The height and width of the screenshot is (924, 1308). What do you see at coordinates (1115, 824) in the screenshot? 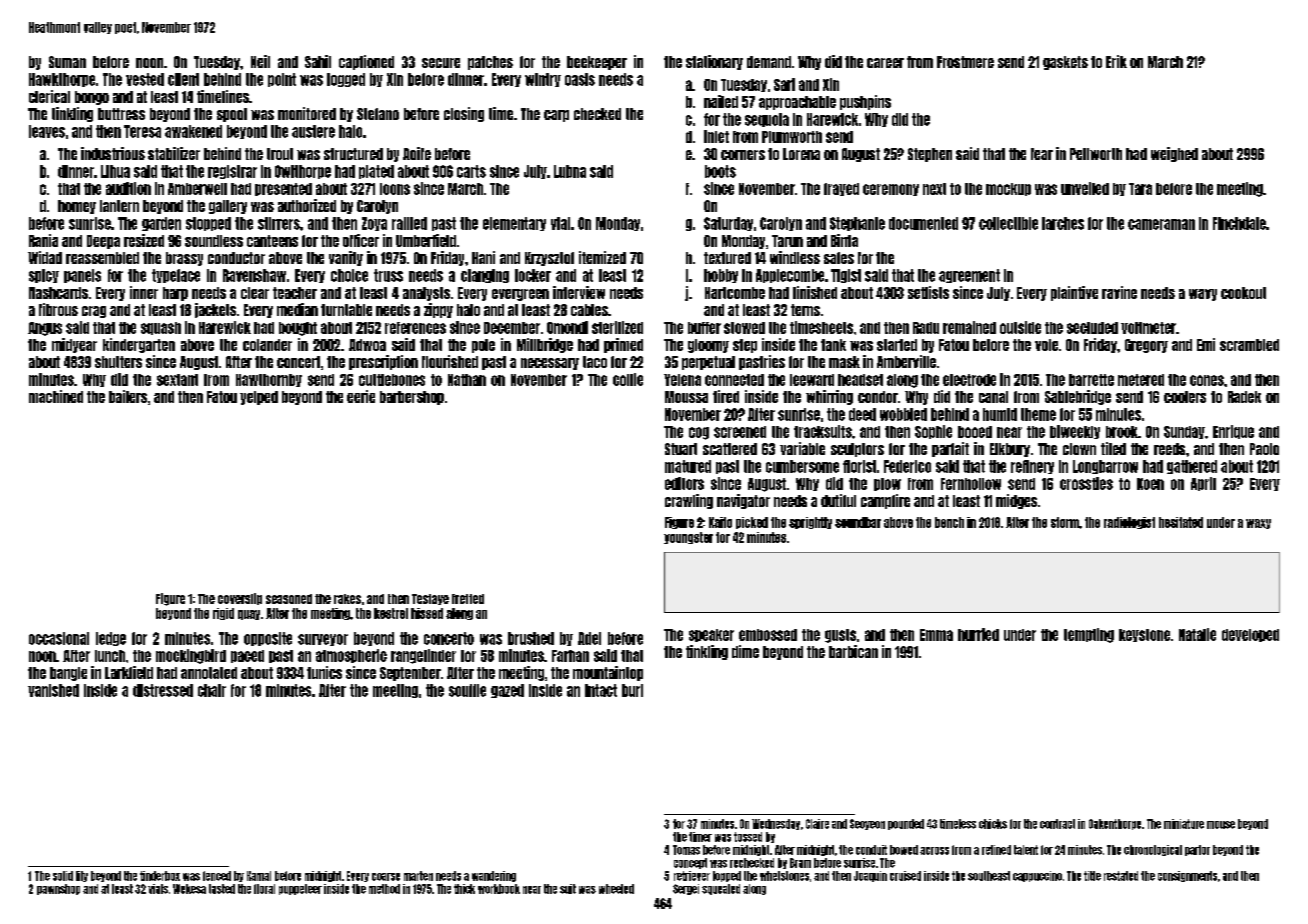
I see `Oakenthorpe` at bounding box center [1115, 824].
